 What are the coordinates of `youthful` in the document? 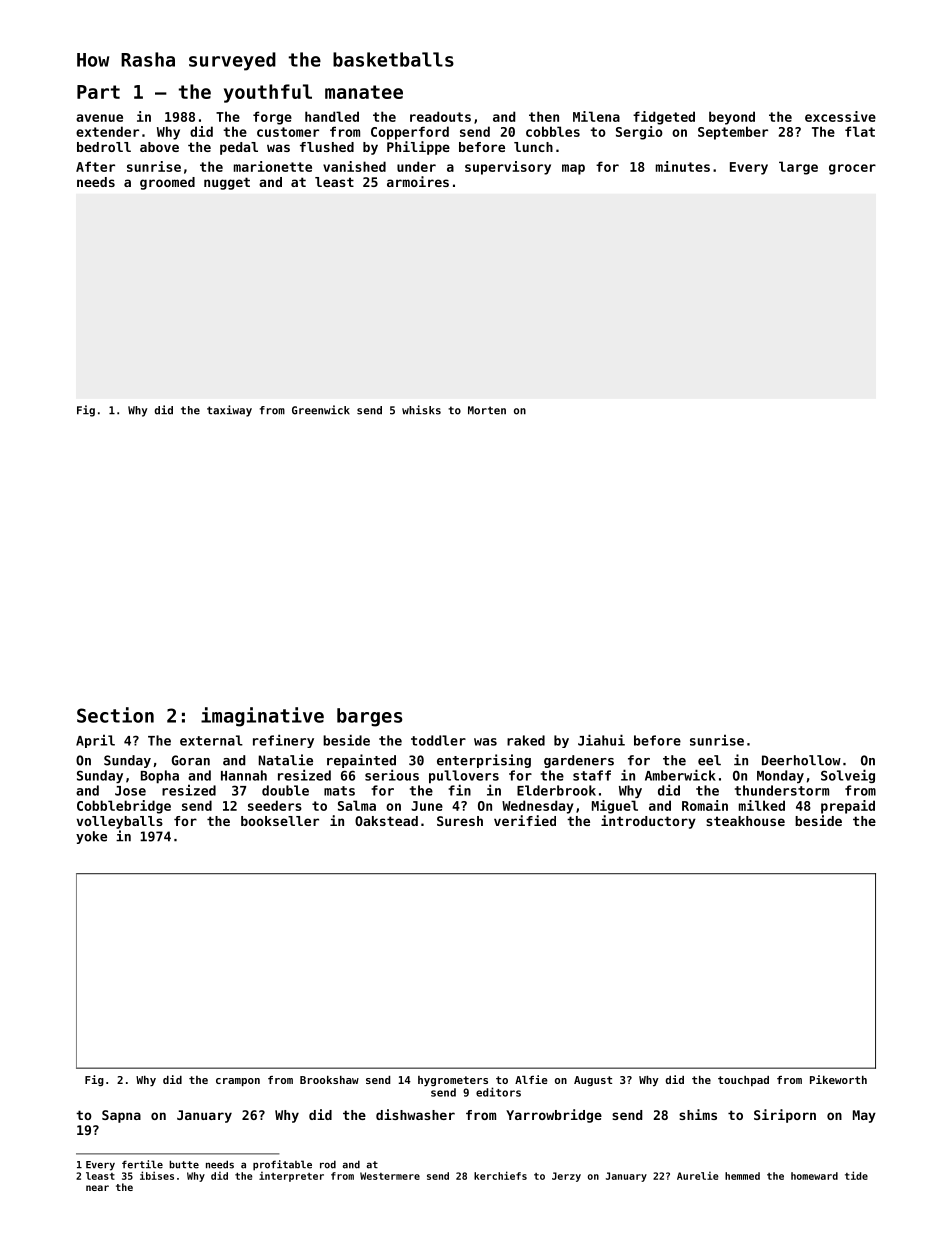 It's located at (268, 93).
